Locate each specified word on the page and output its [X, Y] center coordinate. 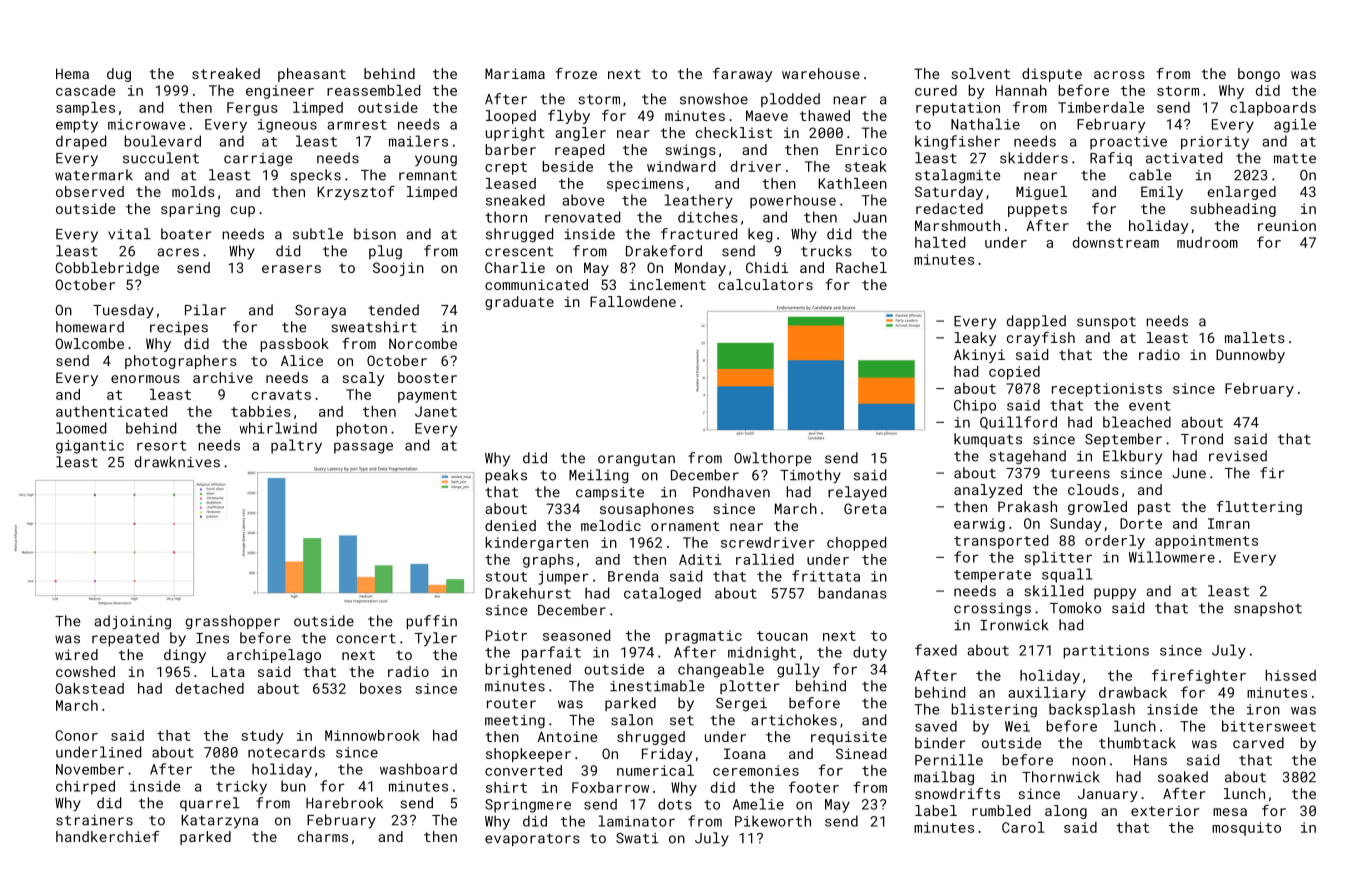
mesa [1230, 812]
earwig [979, 525]
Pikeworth [773, 821]
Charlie [515, 267]
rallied [765, 559]
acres [178, 252]
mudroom [1207, 242]
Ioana [745, 753]
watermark [94, 175]
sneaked [515, 200]
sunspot [1106, 323]
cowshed [85, 671]
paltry [296, 446]
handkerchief [107, 836]
